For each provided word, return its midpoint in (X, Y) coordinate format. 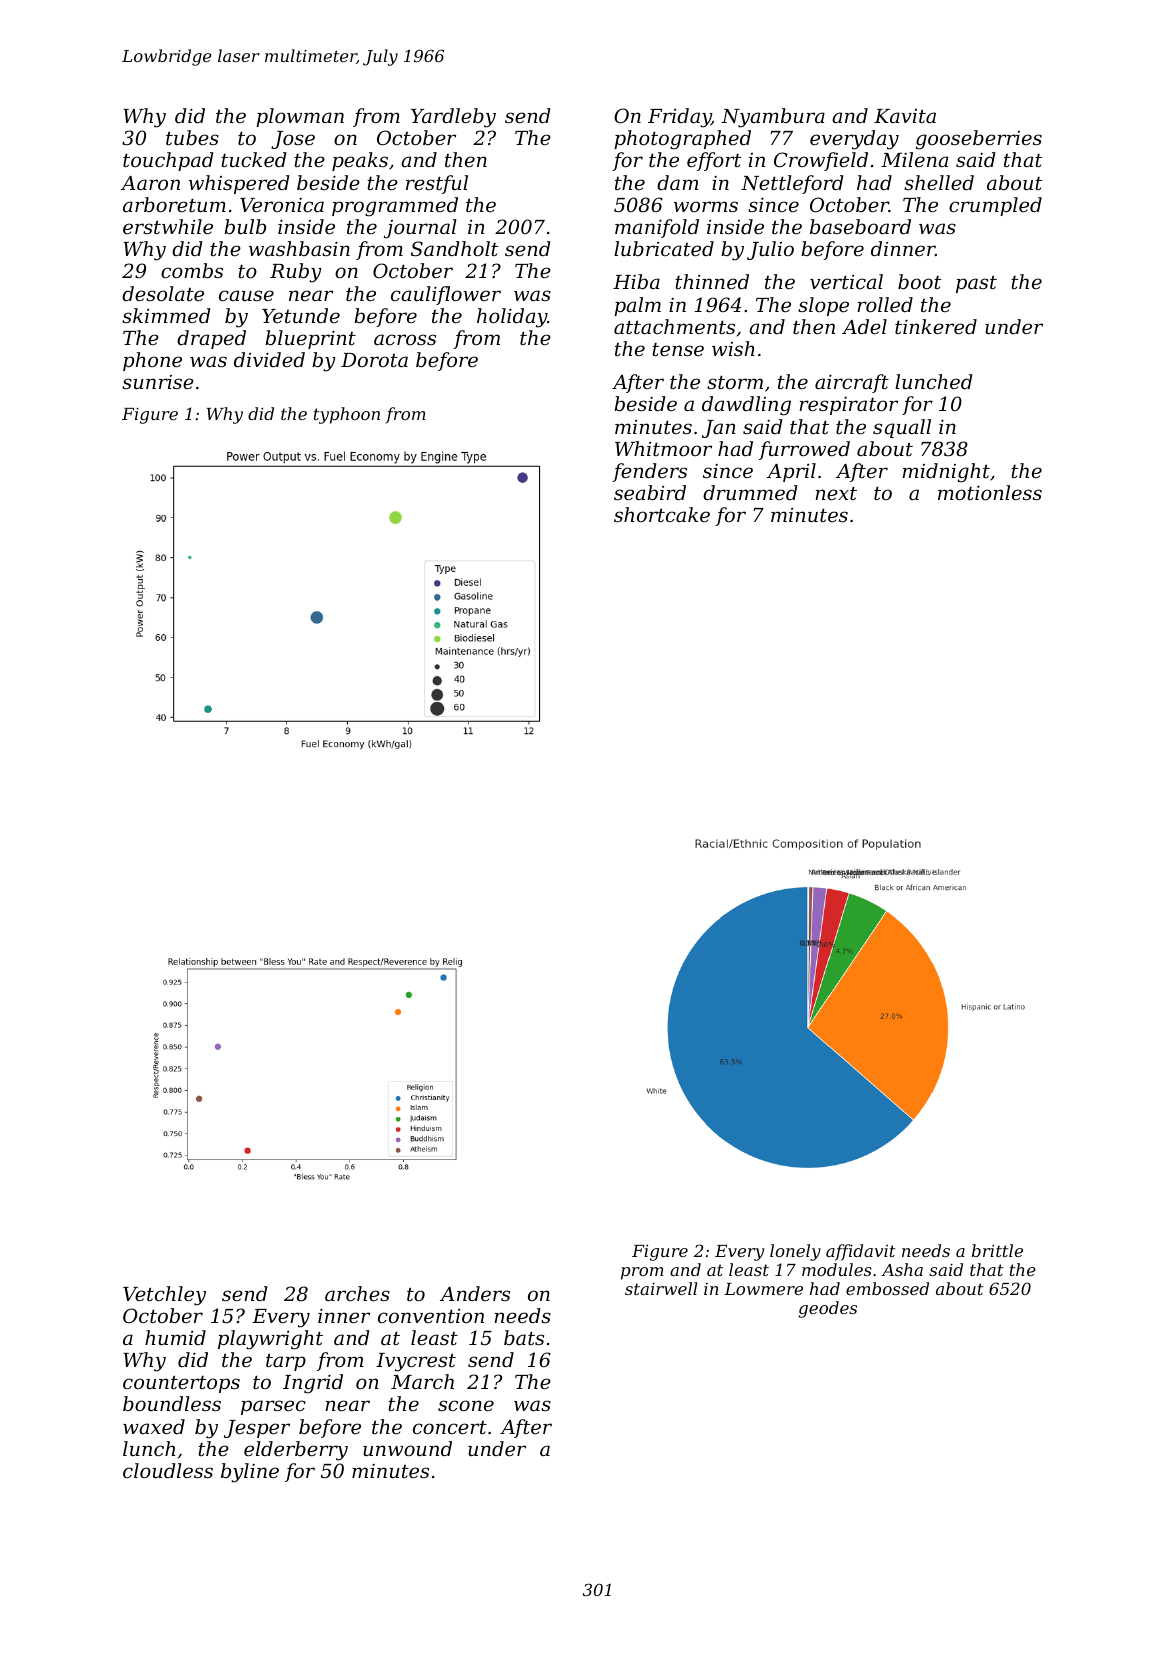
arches (357, 1293)
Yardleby (453, 118)
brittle (997, 1250)
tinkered (936, 326)
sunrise (158, 382)
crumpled (995, 206)
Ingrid (313, 1384)
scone (466, 1405)
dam (677, 182)
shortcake (662, 514)
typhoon (347, 415)
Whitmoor (663, 448)
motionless (990, 492)
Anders (475, 1293)
